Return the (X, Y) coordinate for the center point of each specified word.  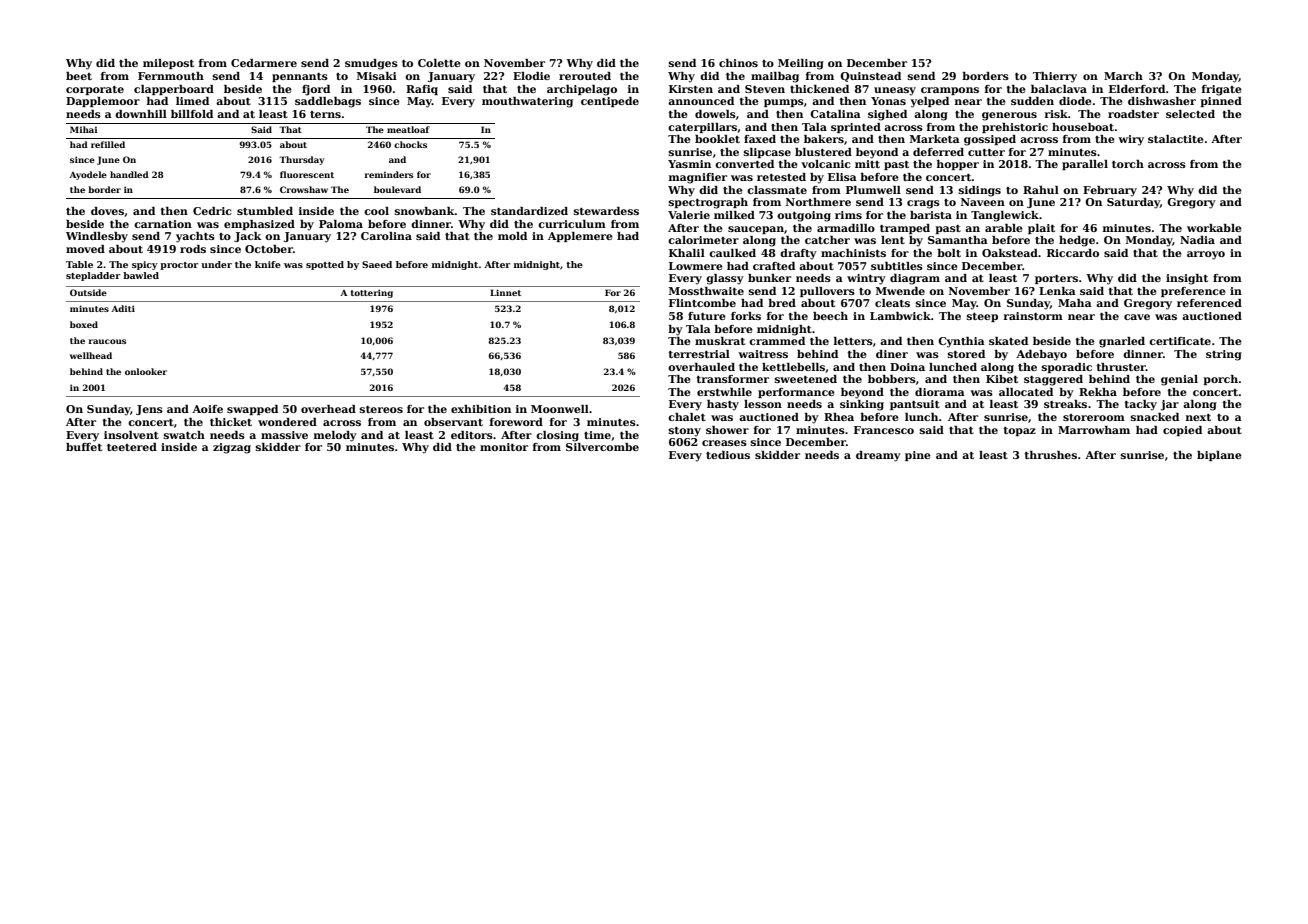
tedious (728, 455)
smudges (371, 64)
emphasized (259, 225)
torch (1128, 164)
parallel (1085, 165)
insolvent (131, 435)
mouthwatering (527, 102)
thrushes (1050, 455)
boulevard (397, 189)
